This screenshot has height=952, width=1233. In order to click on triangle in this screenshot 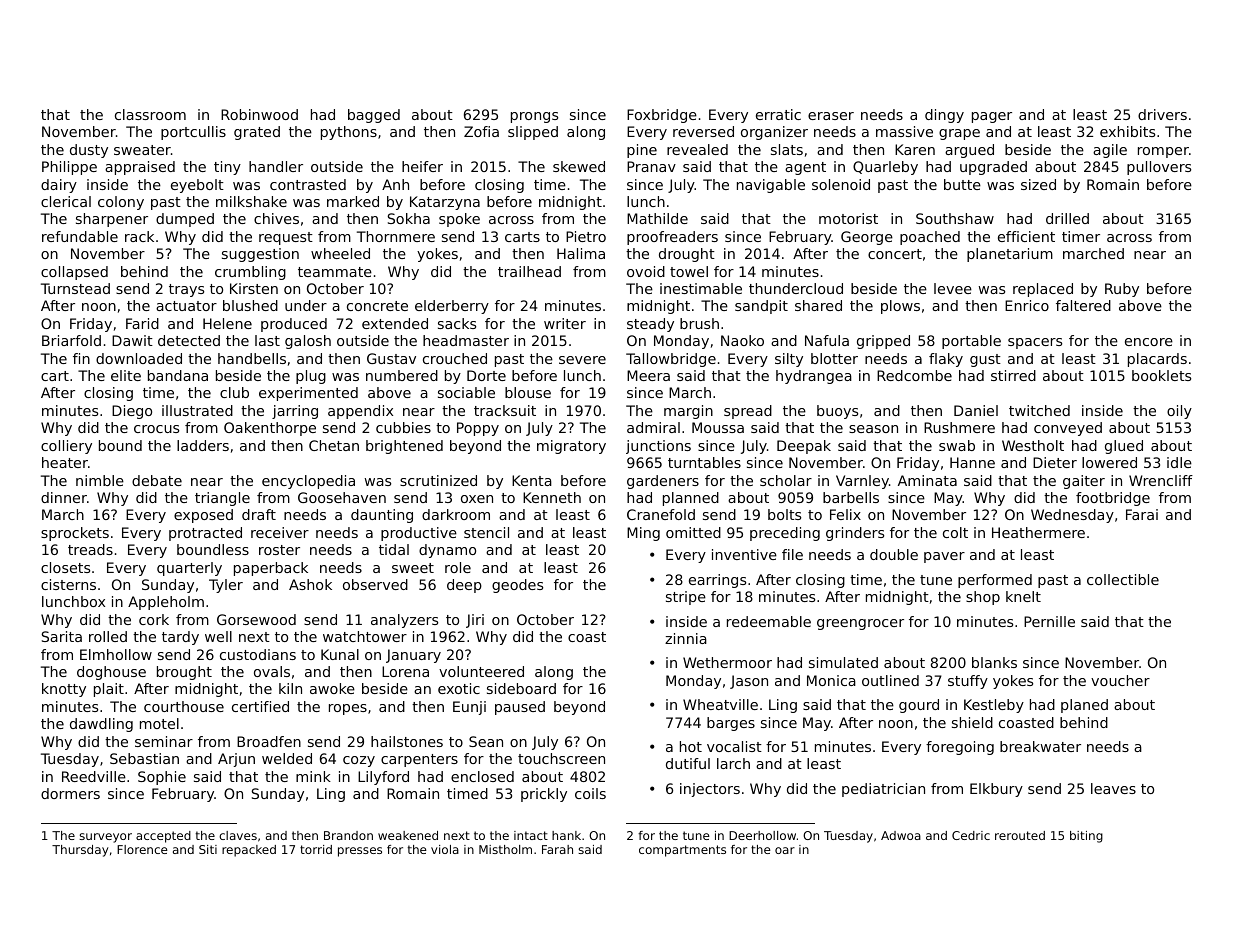, I will do `click(222, 499)`.
